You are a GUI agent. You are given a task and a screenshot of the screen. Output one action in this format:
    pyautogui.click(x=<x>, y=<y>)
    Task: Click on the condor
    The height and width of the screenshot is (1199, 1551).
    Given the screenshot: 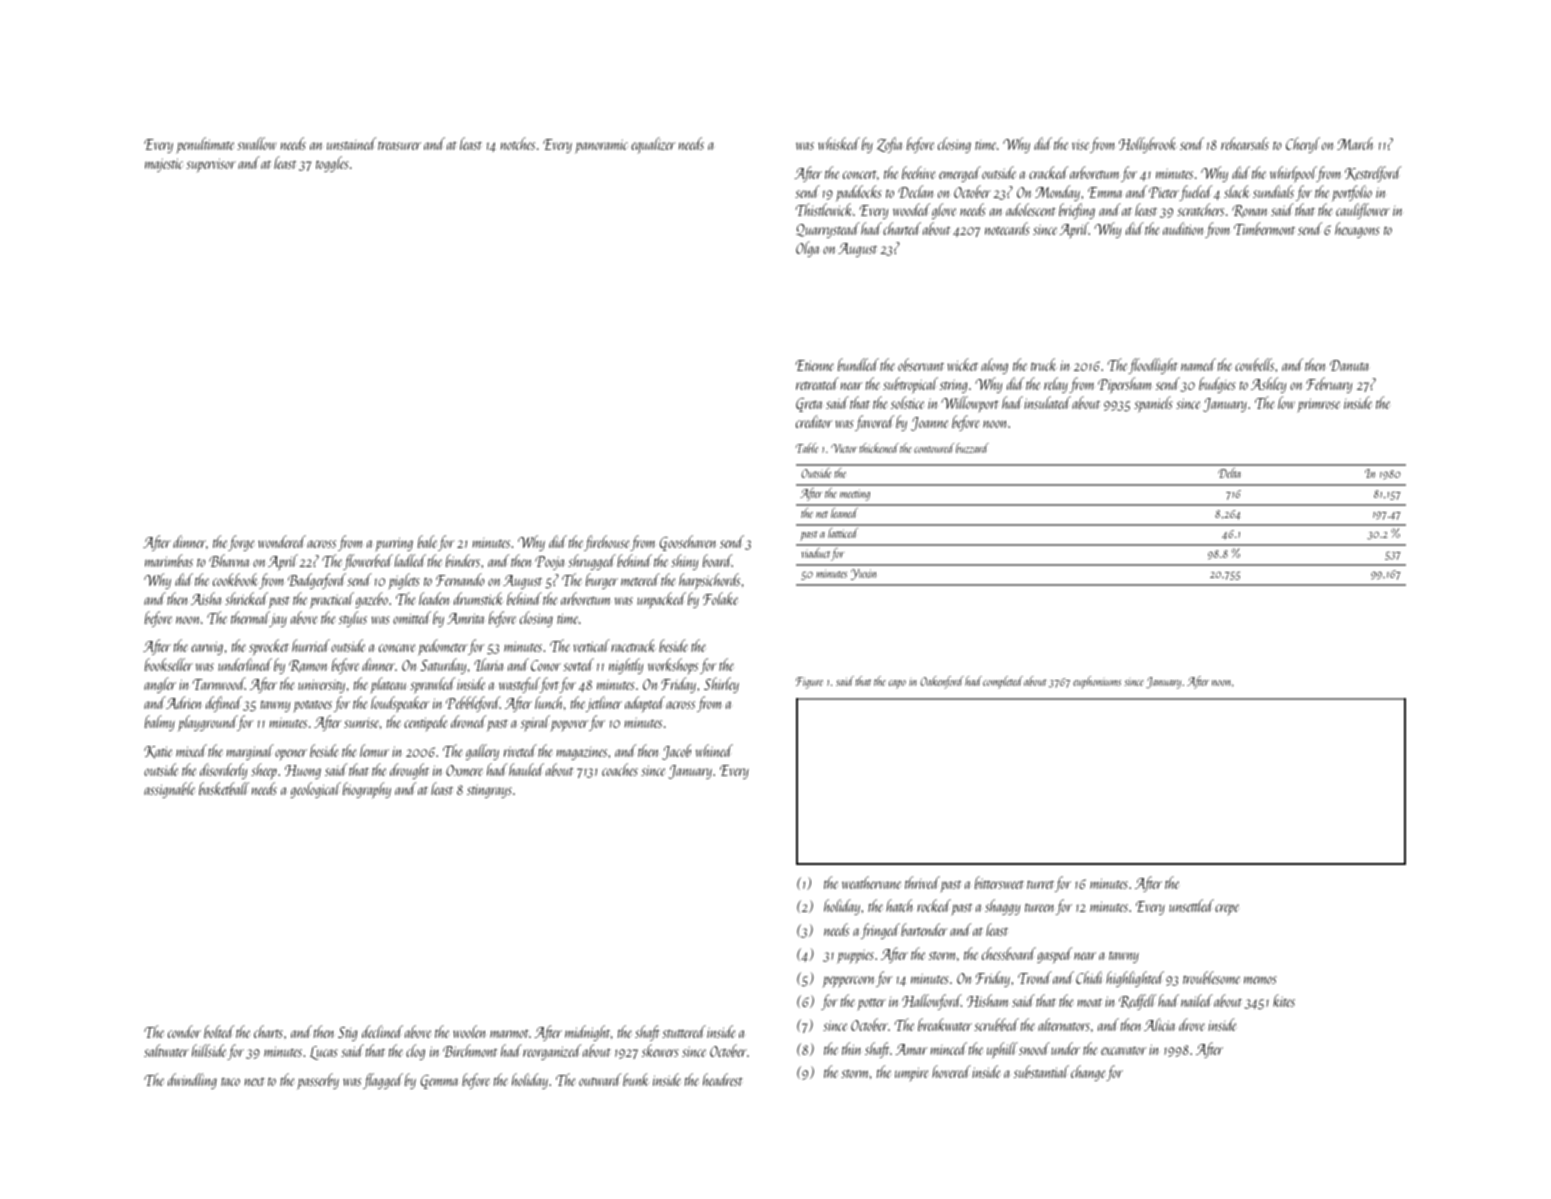 What is the action you would take?
    pyautogui.click(x=184, y=1031)
